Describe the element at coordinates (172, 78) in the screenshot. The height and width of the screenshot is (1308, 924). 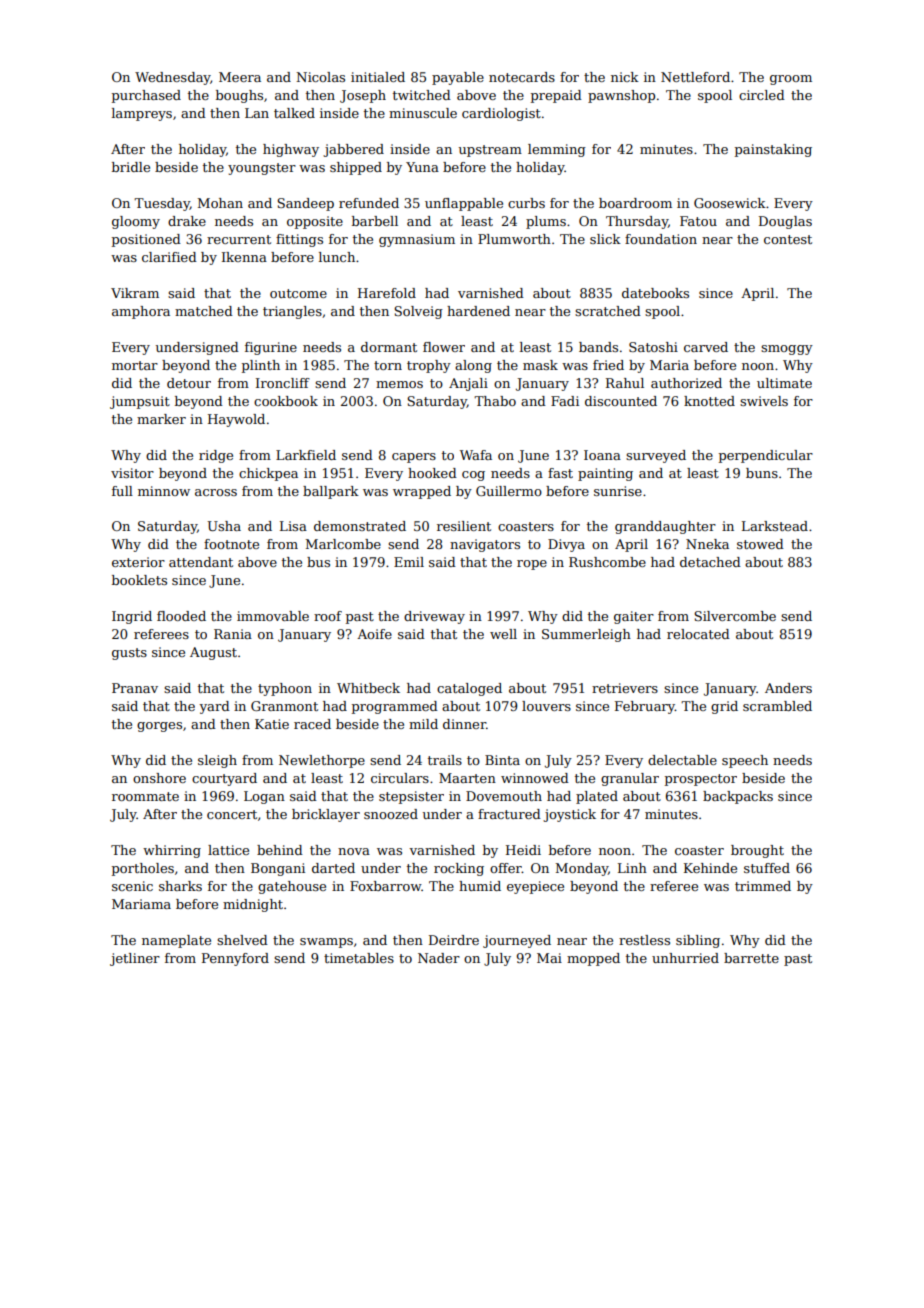
I see `Wednesday` at that location.
